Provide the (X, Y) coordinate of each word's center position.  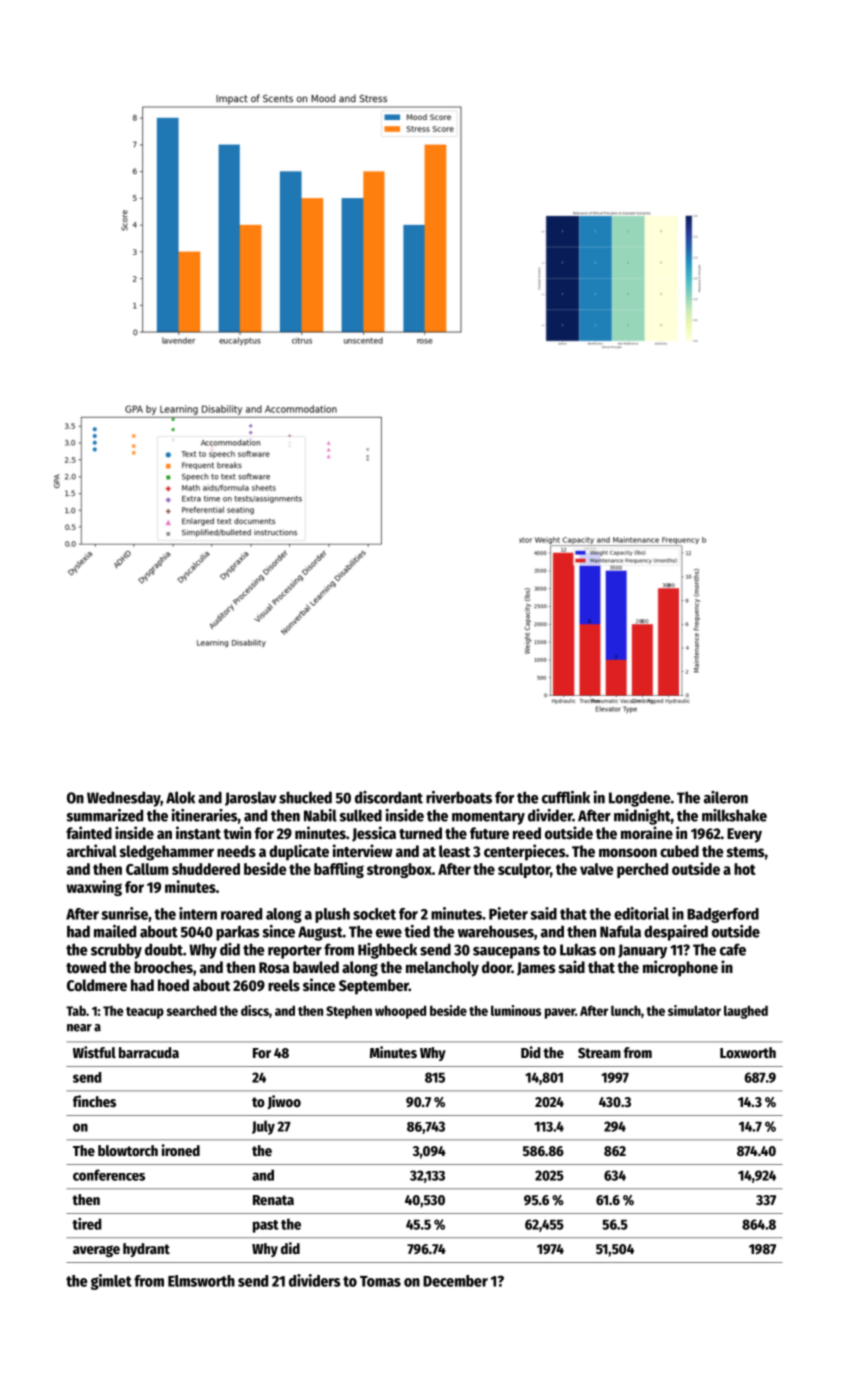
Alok (180, 797)
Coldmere (97, 985)
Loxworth (748, 1052)
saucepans (506, 953)
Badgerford (723, 915)
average (96, 1251)
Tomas (380, 1281)
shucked (305, 797)
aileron (726, 797)
